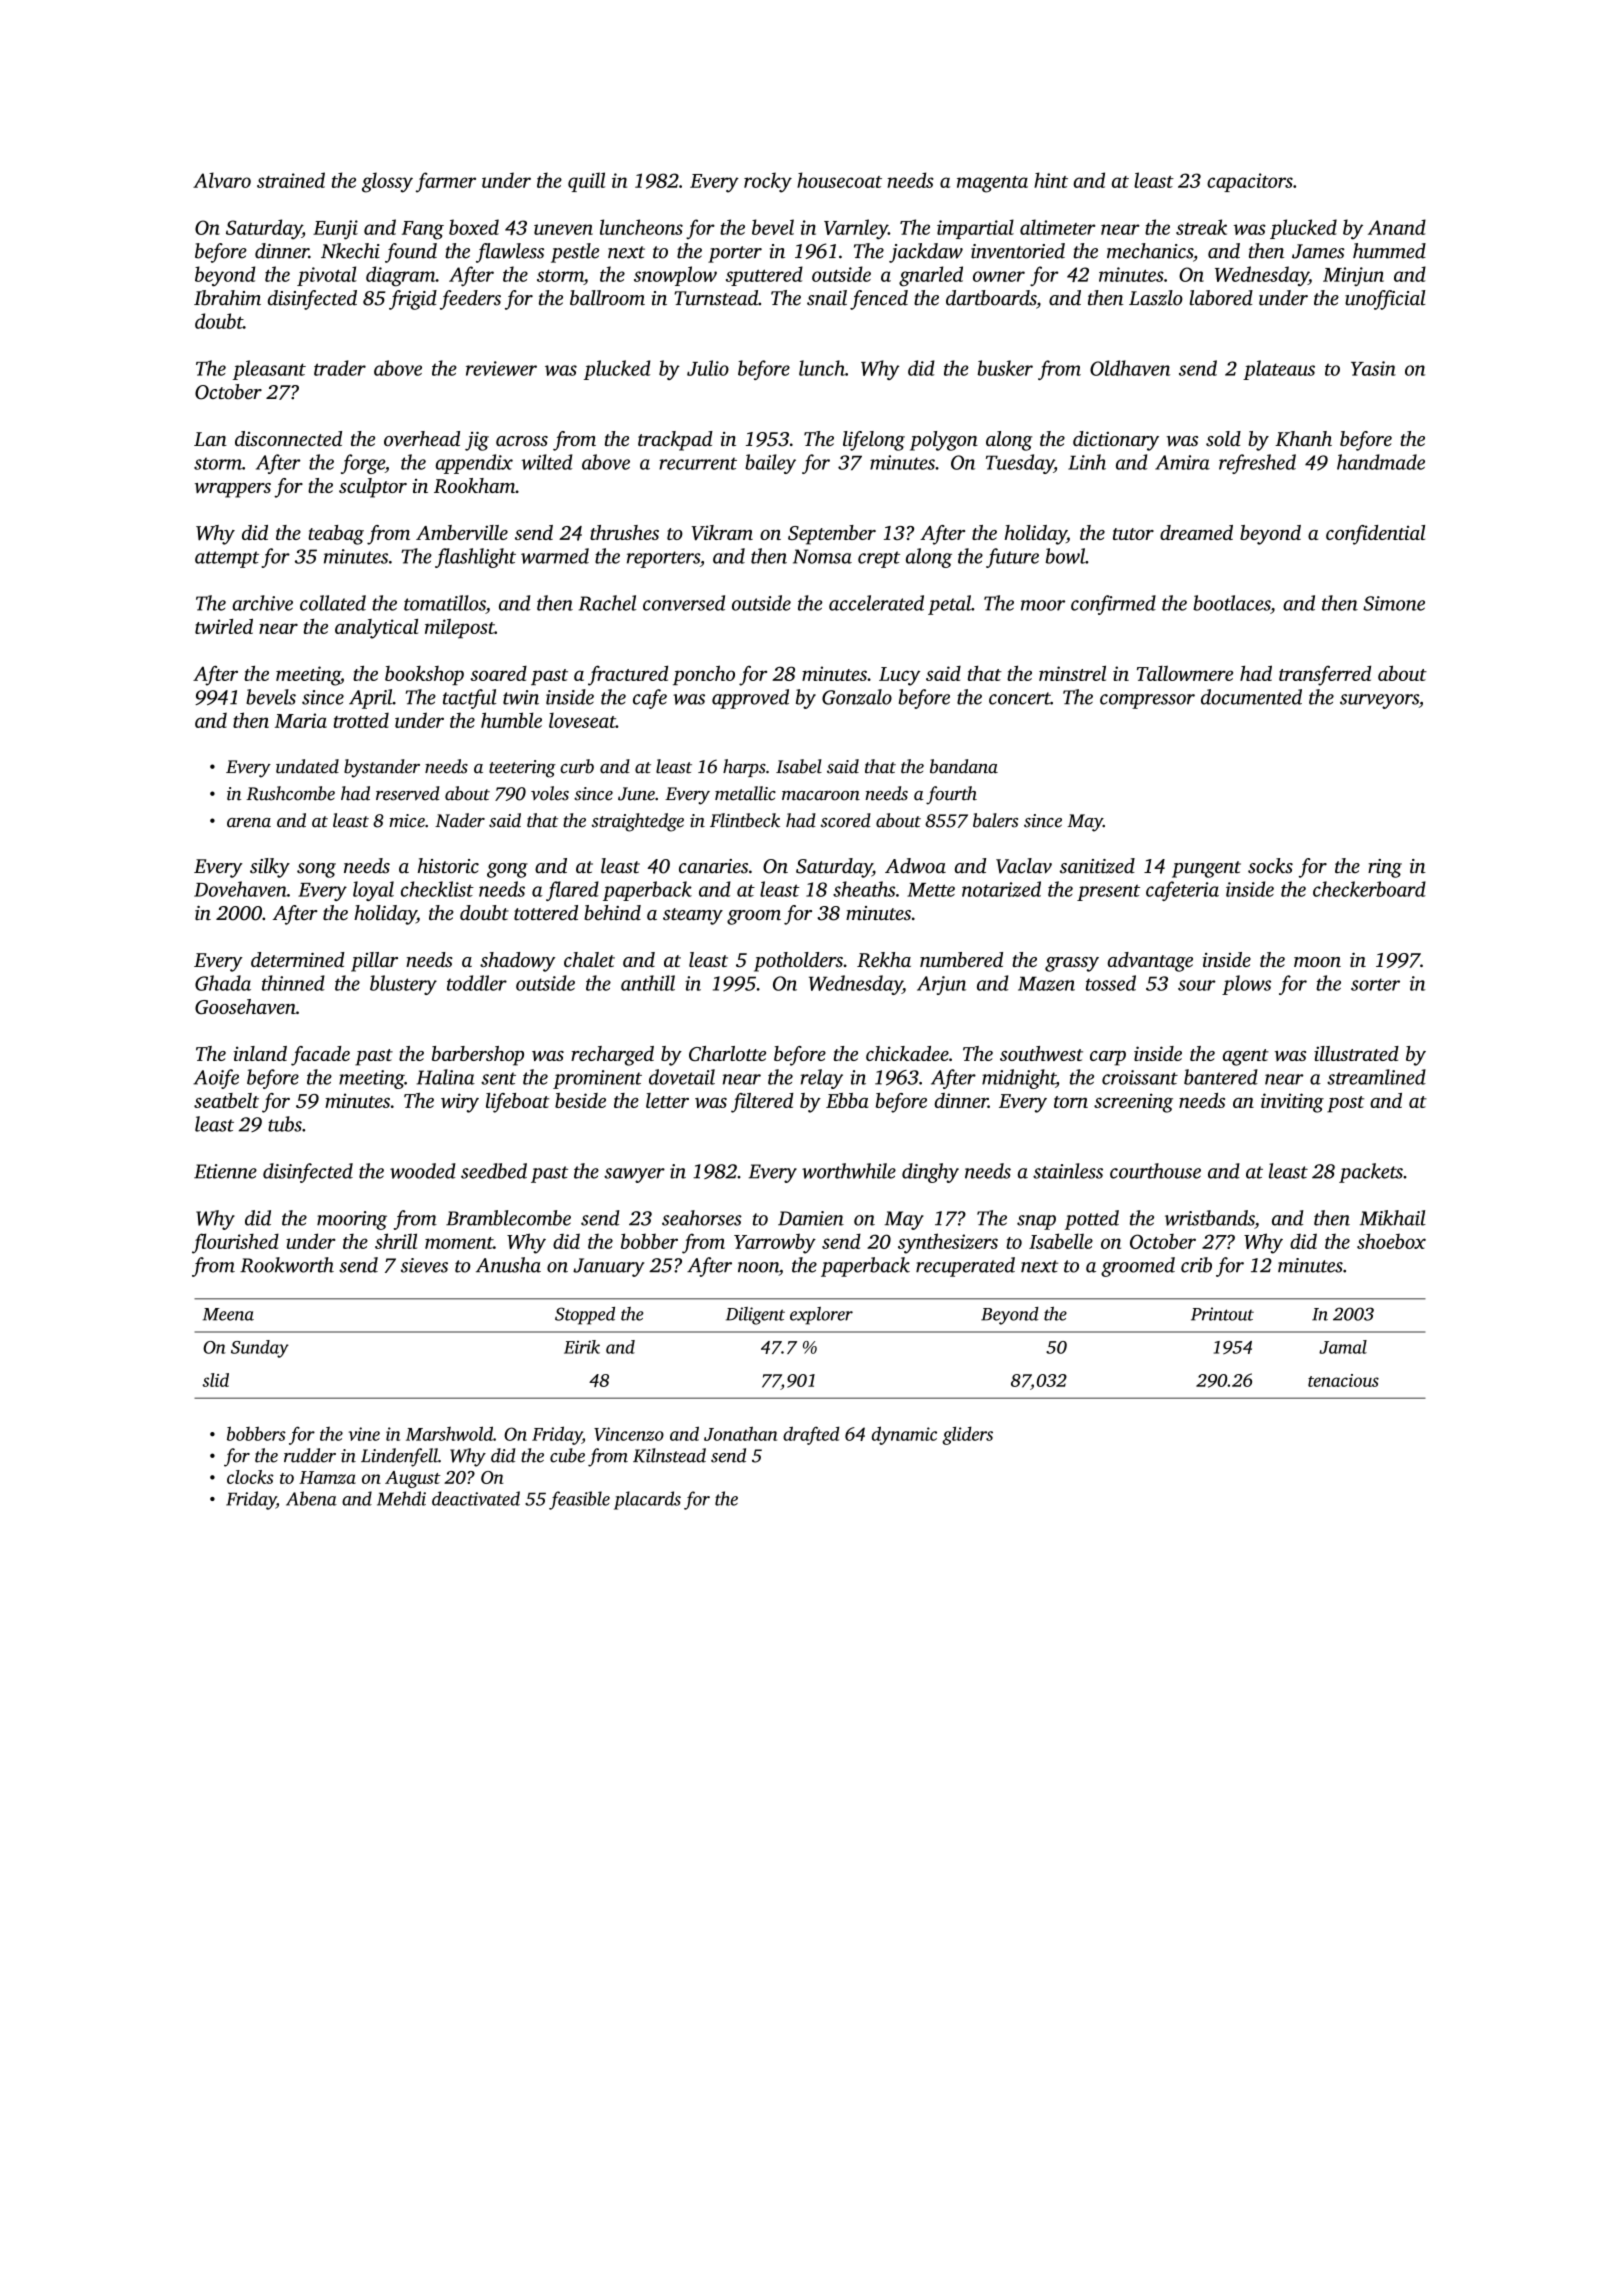 Image resolution: width=1620 pixels, height=2292 pixels. What do you see at coordinates (874, 441) in the screenshot?
I see `lifelong` at bounding box center [874, 441].
